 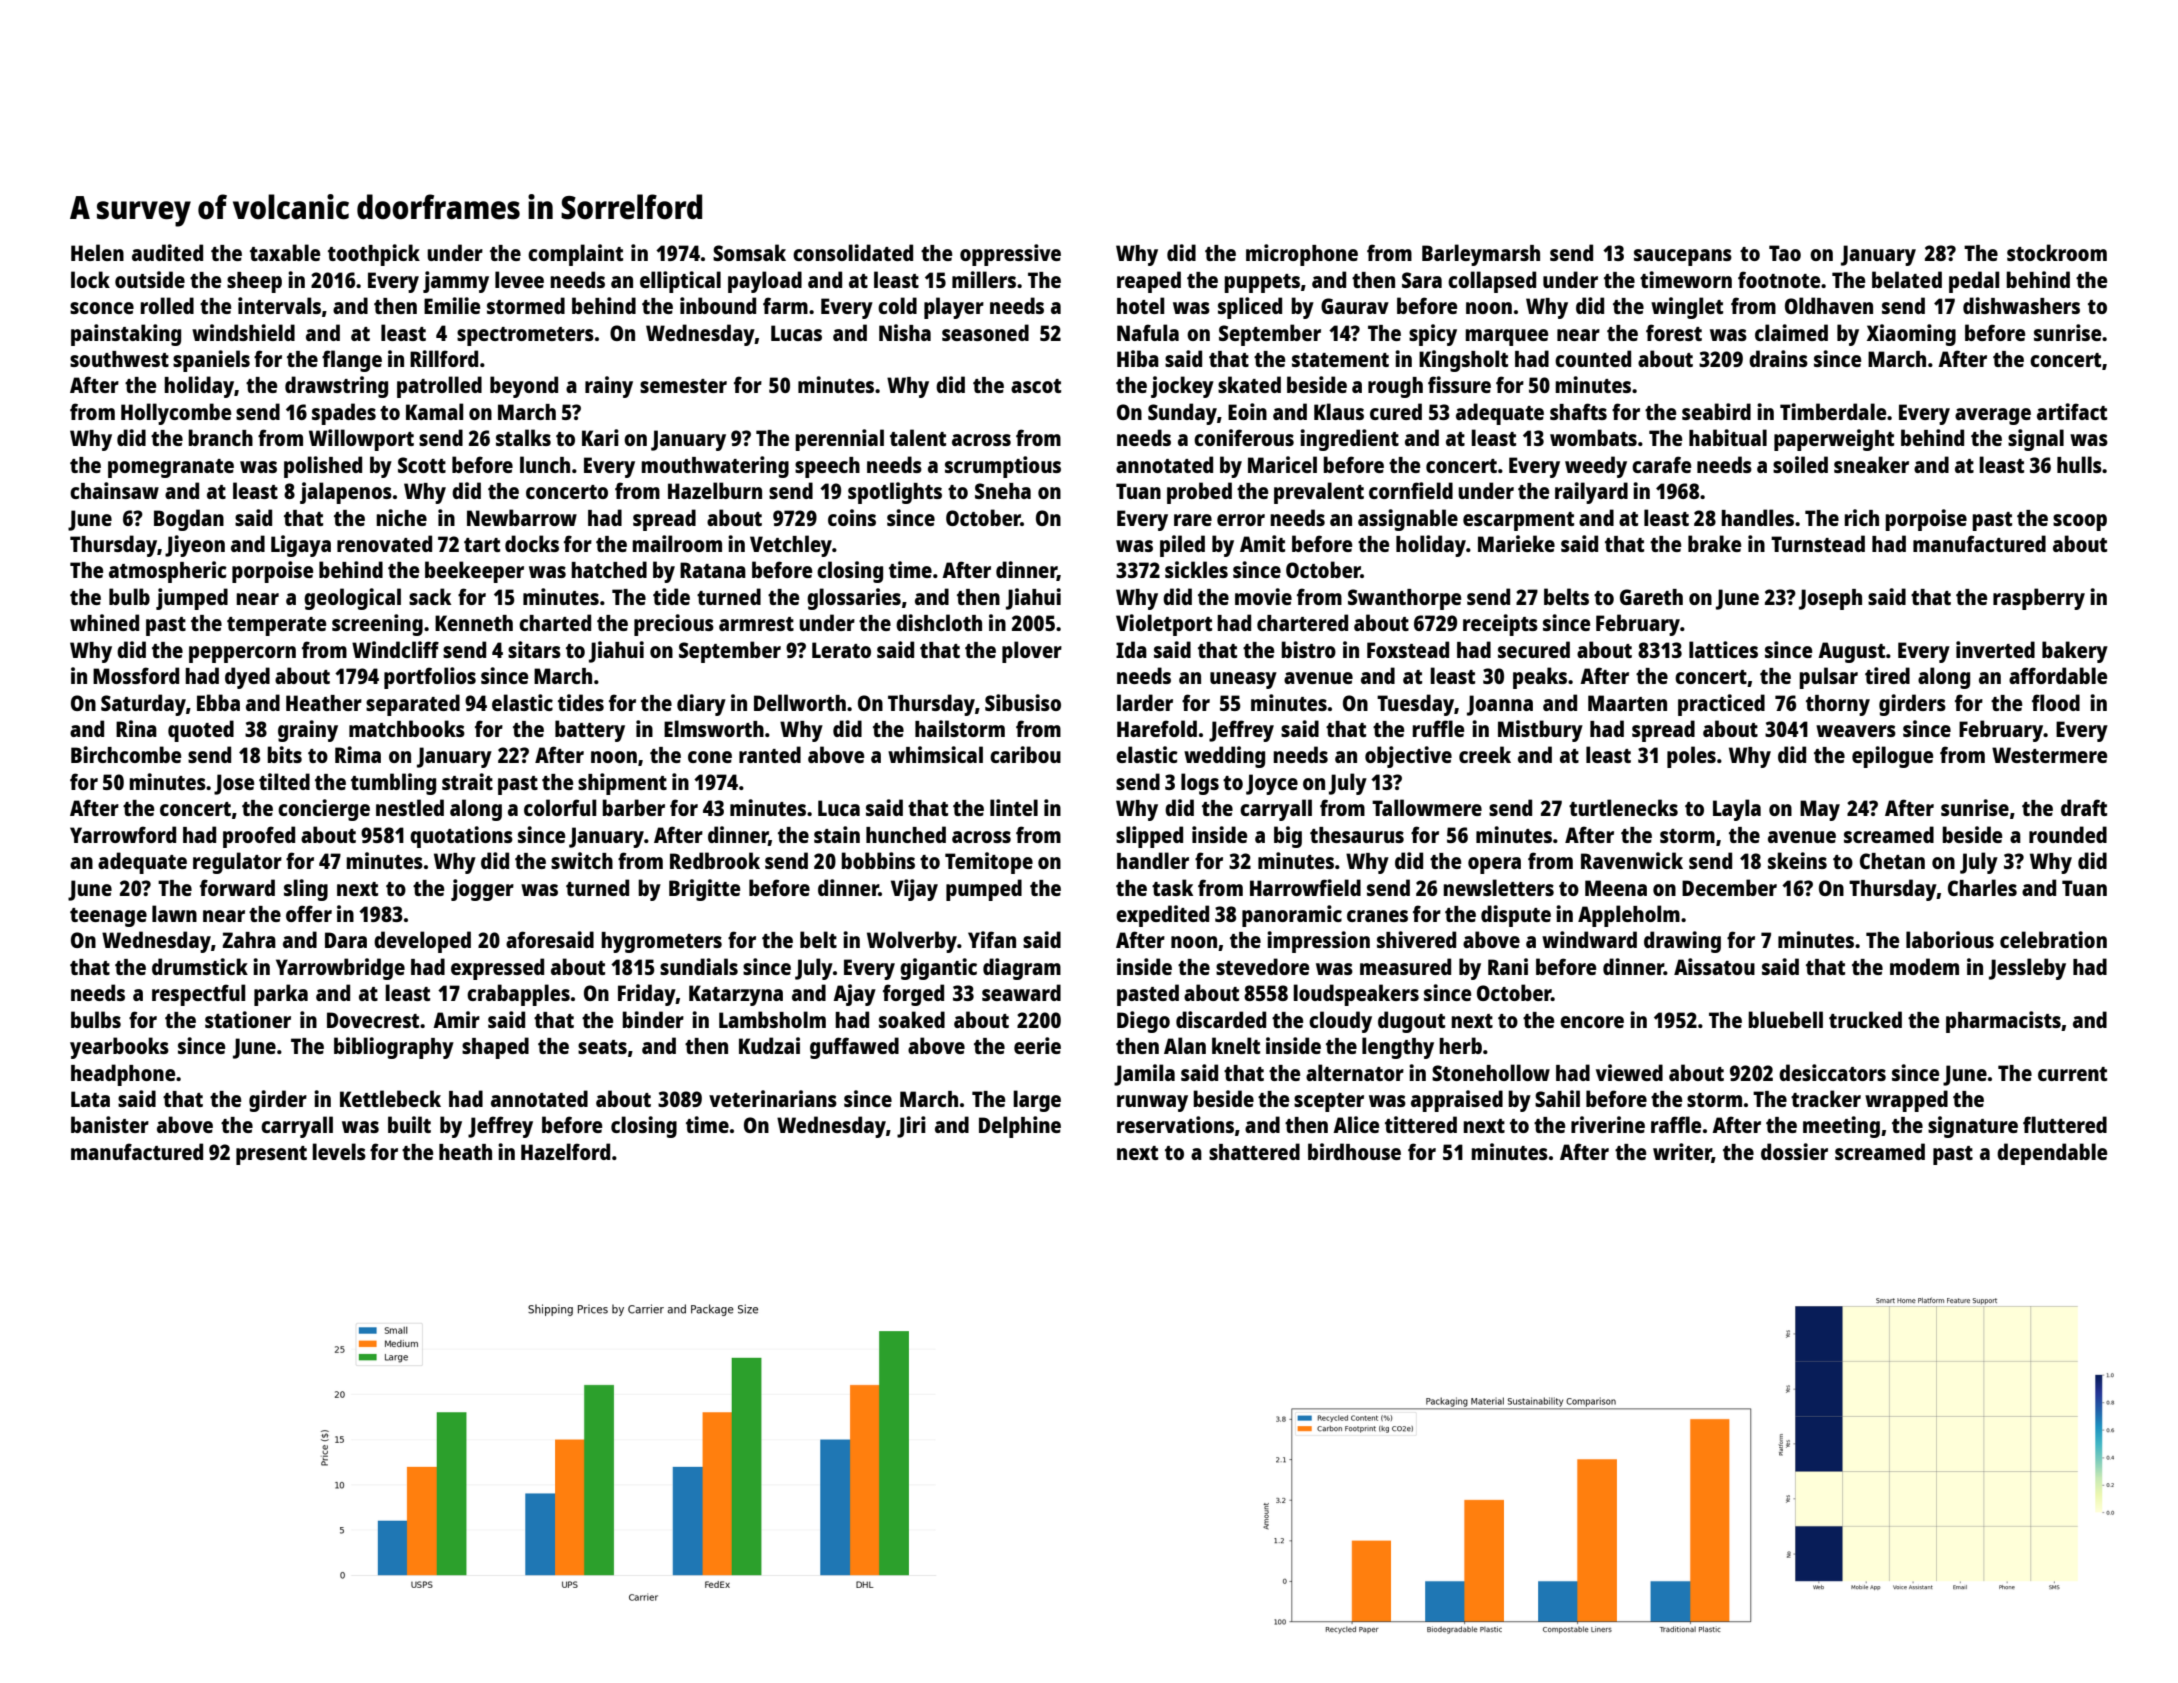 What do you see at coordinates (339, 1151) in the document?
I see `levels` at bounding box center [339, 1151].
